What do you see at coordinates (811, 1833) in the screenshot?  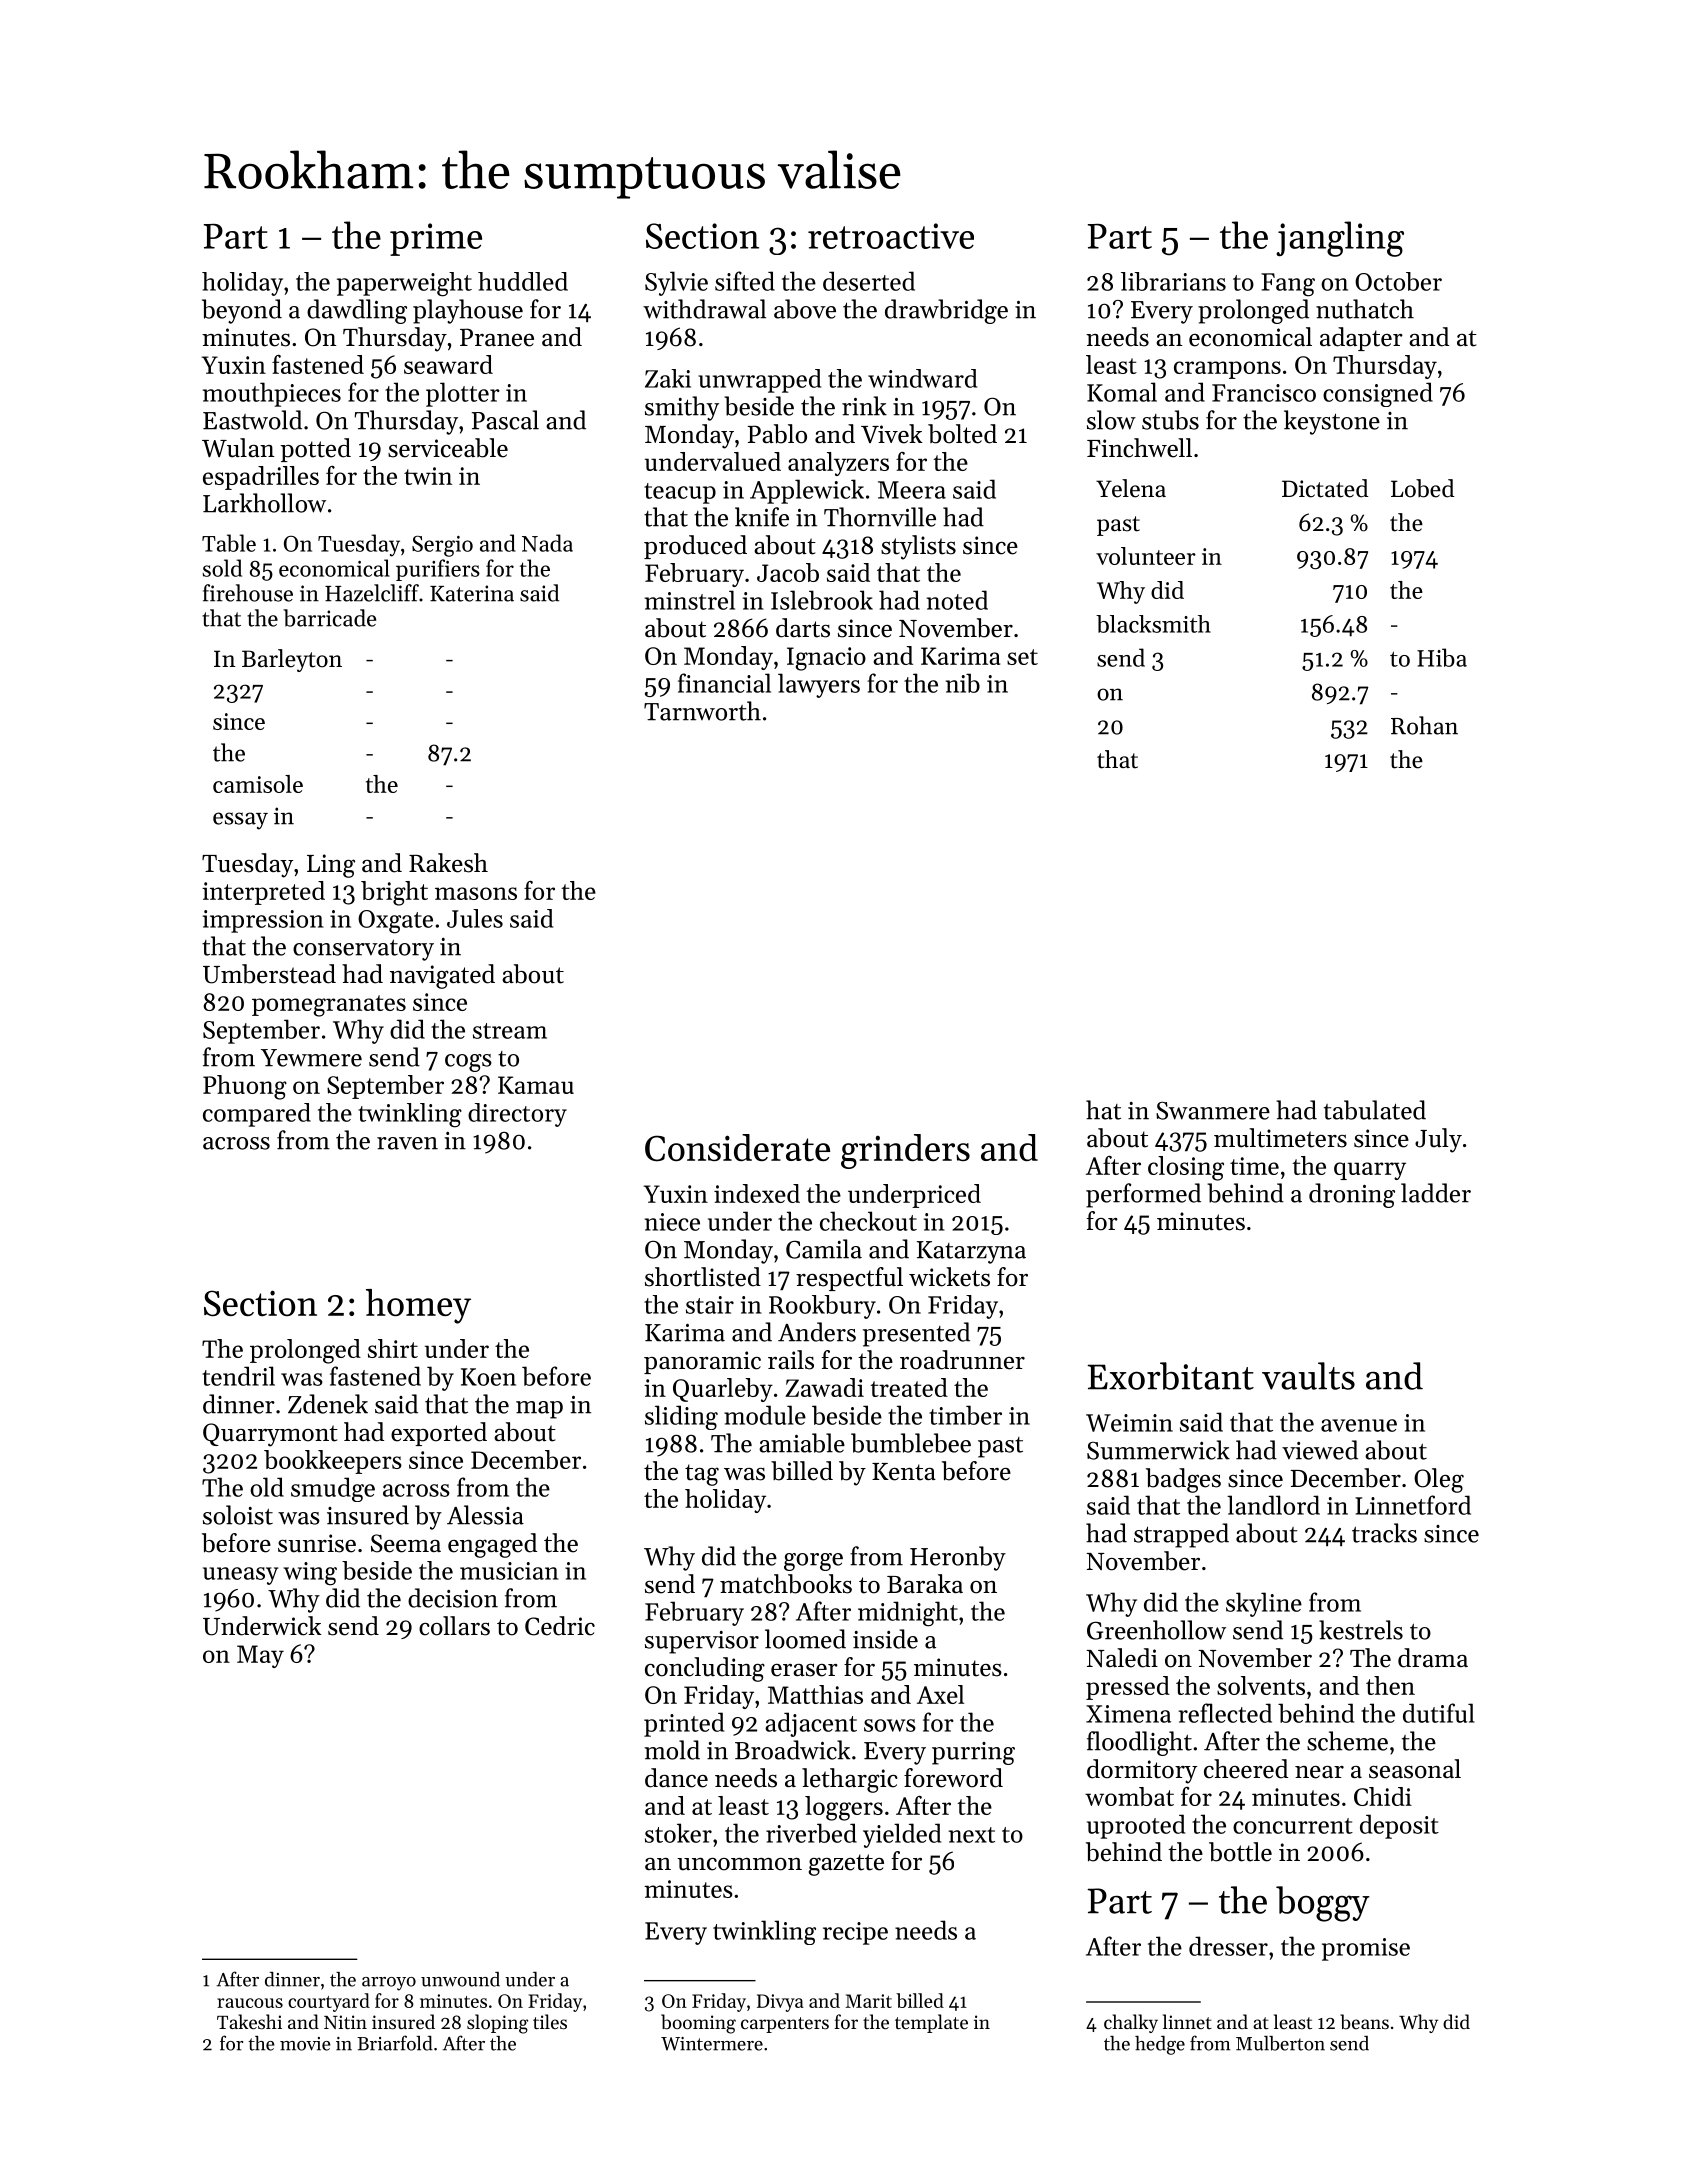 I see `riverbed` at bounding box center [811, 1833].
